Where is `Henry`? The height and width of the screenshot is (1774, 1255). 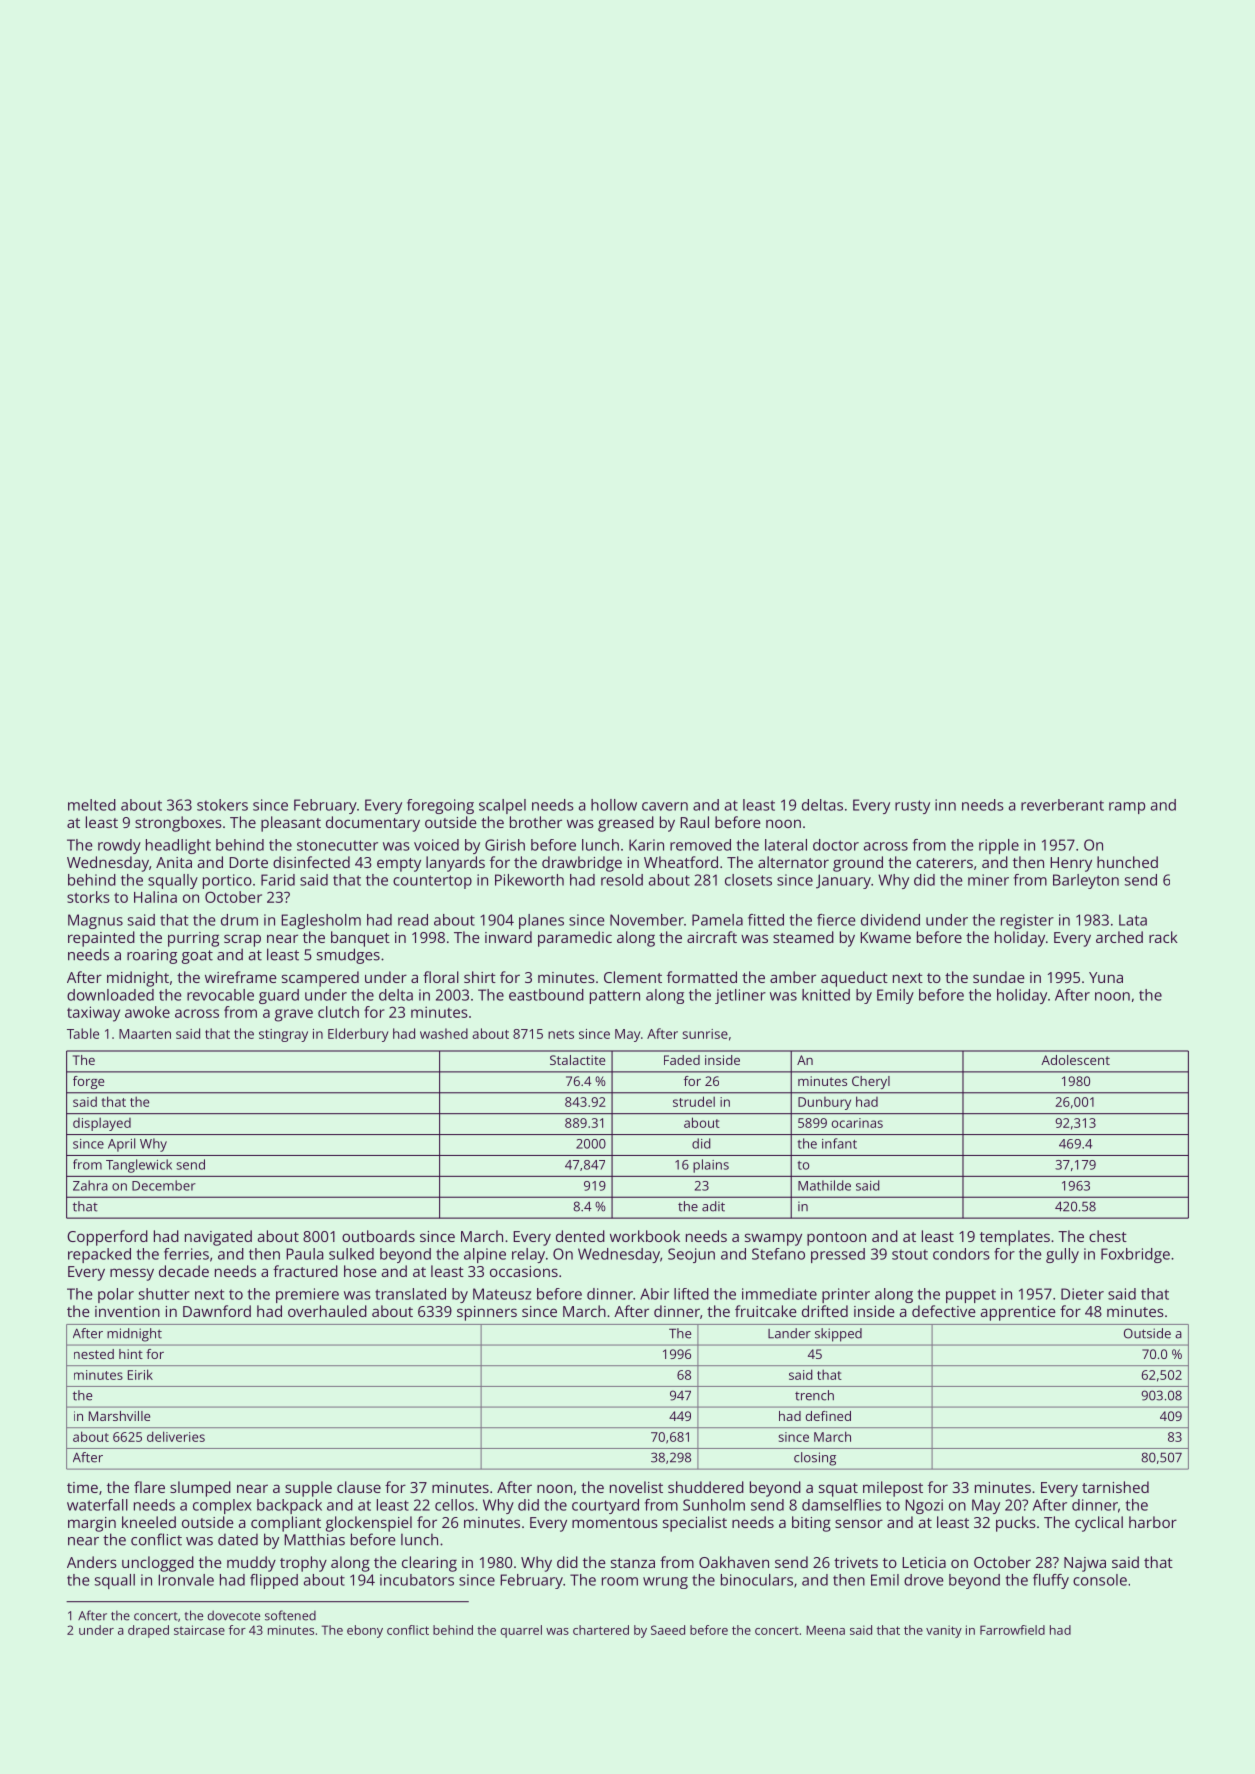 Henry is located at coordinates (1071, 864).
